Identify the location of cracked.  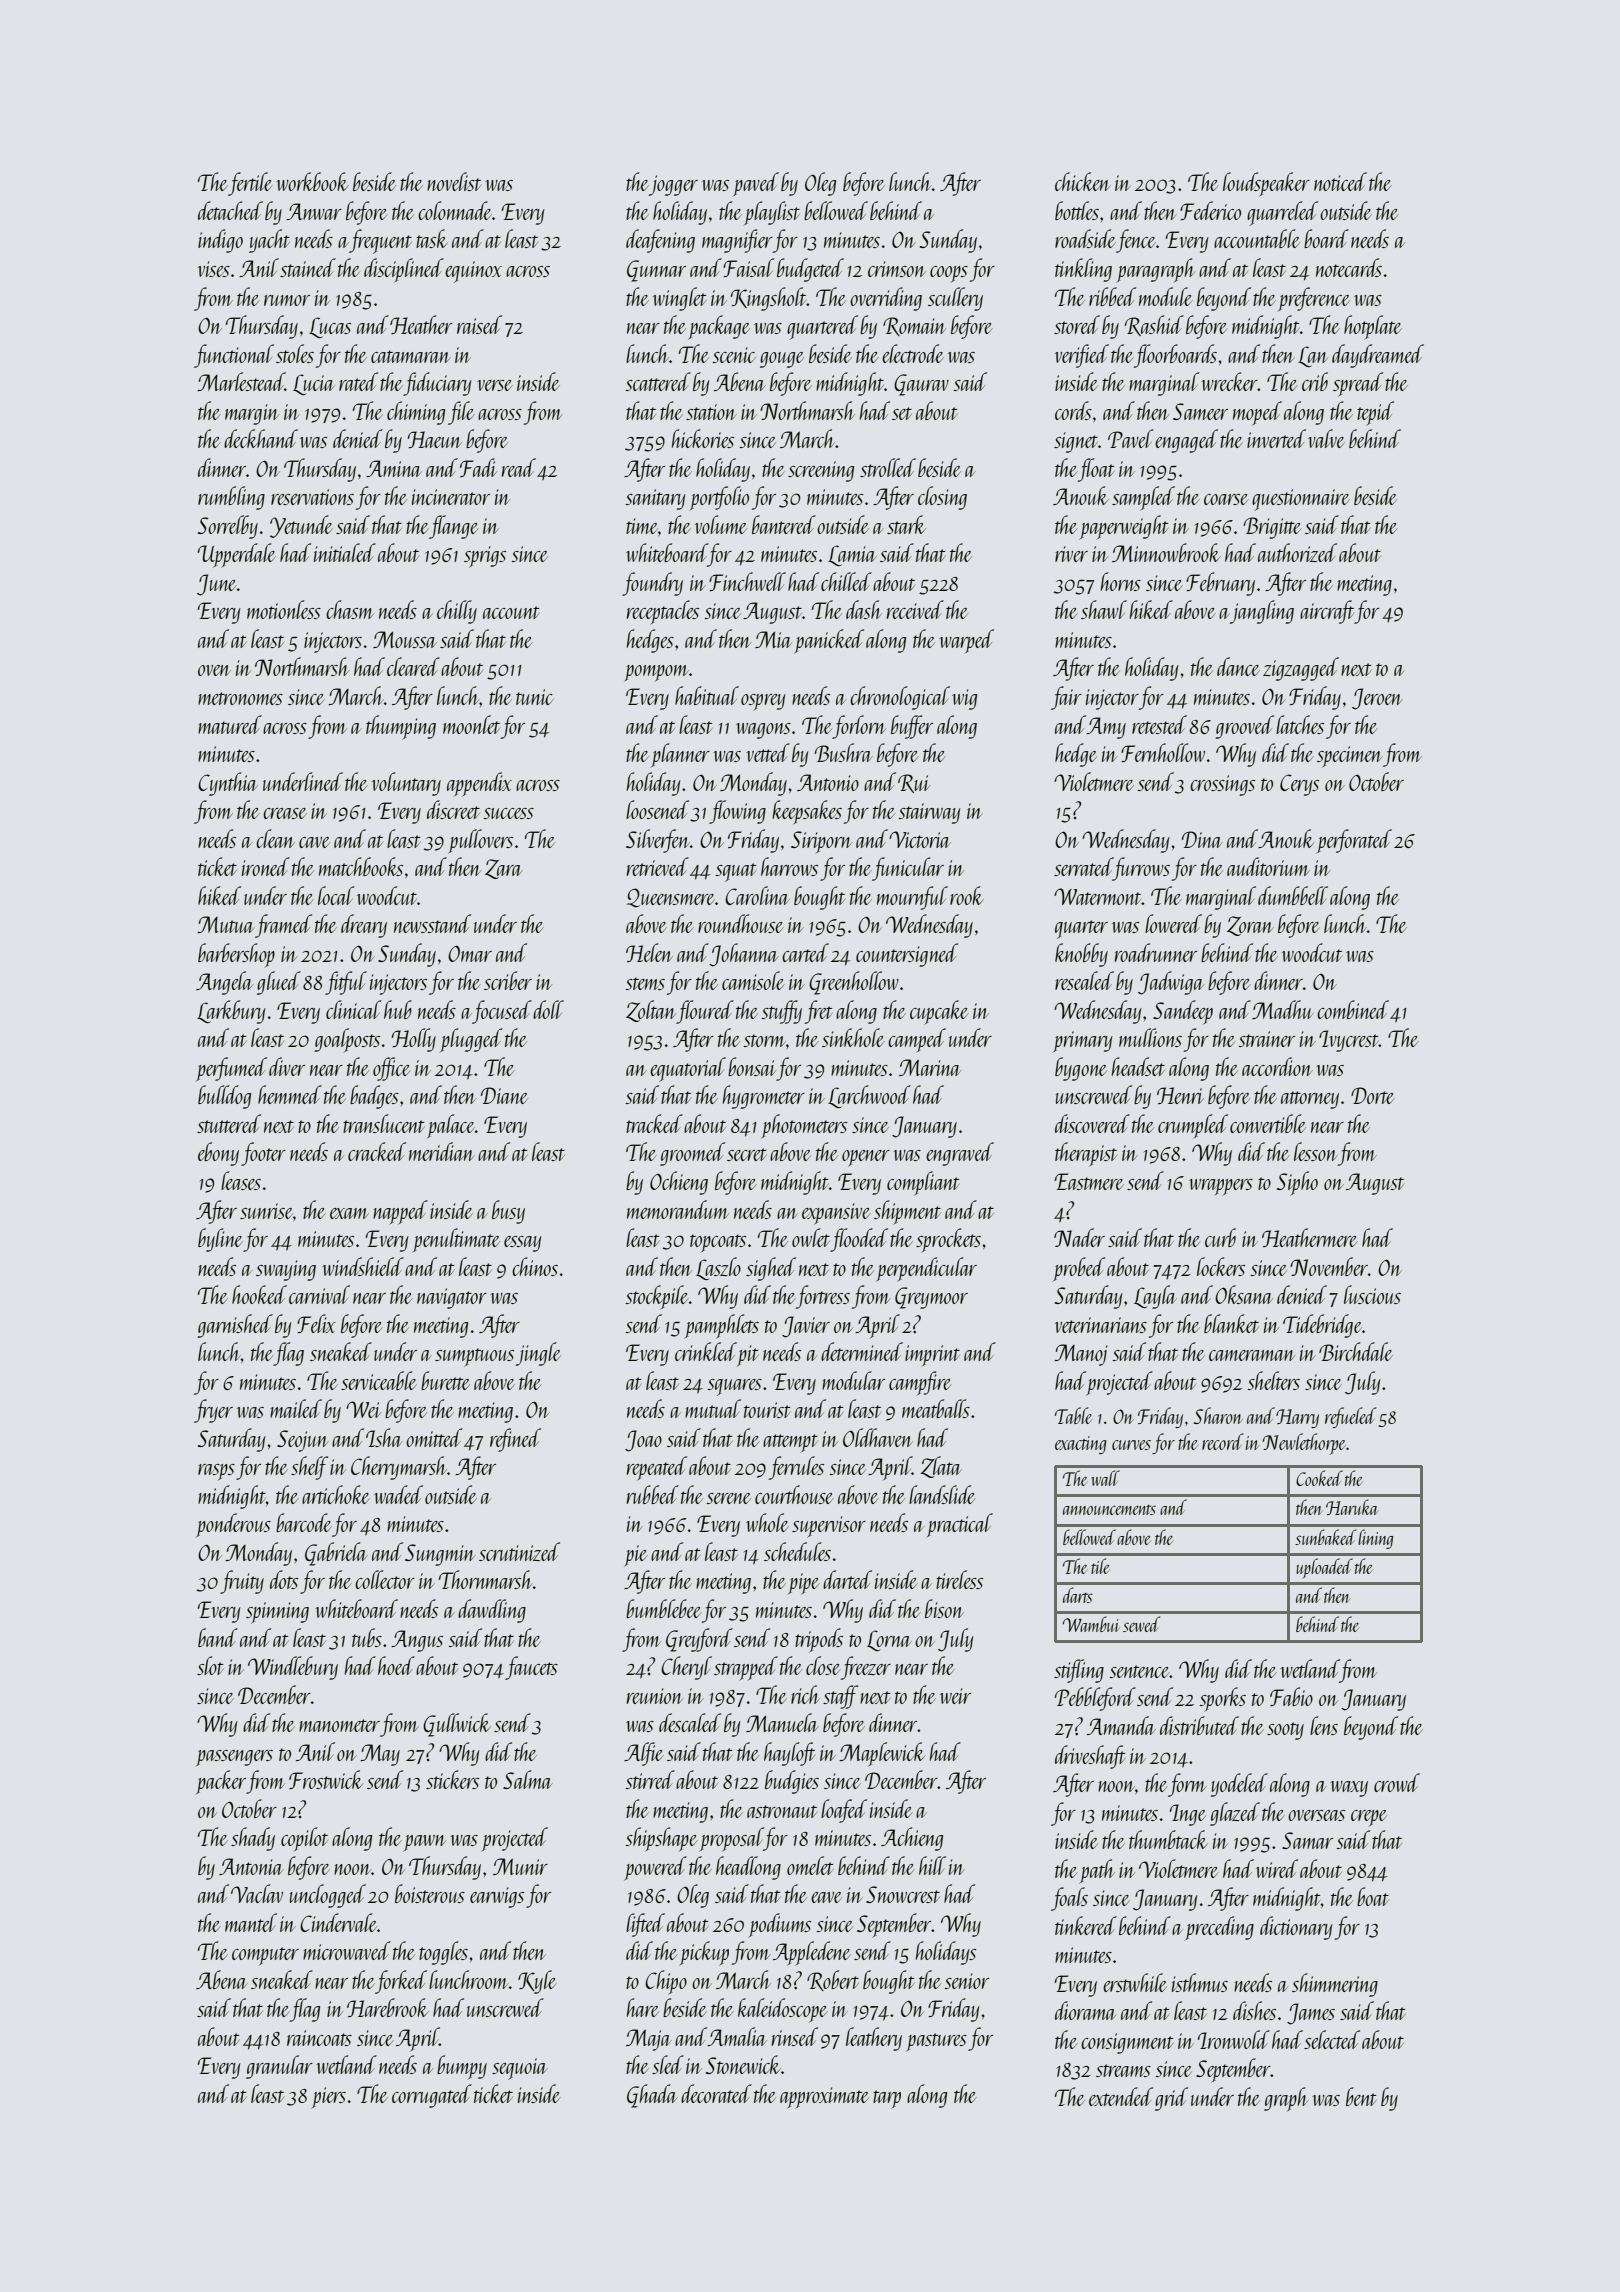
(377, 1151).
